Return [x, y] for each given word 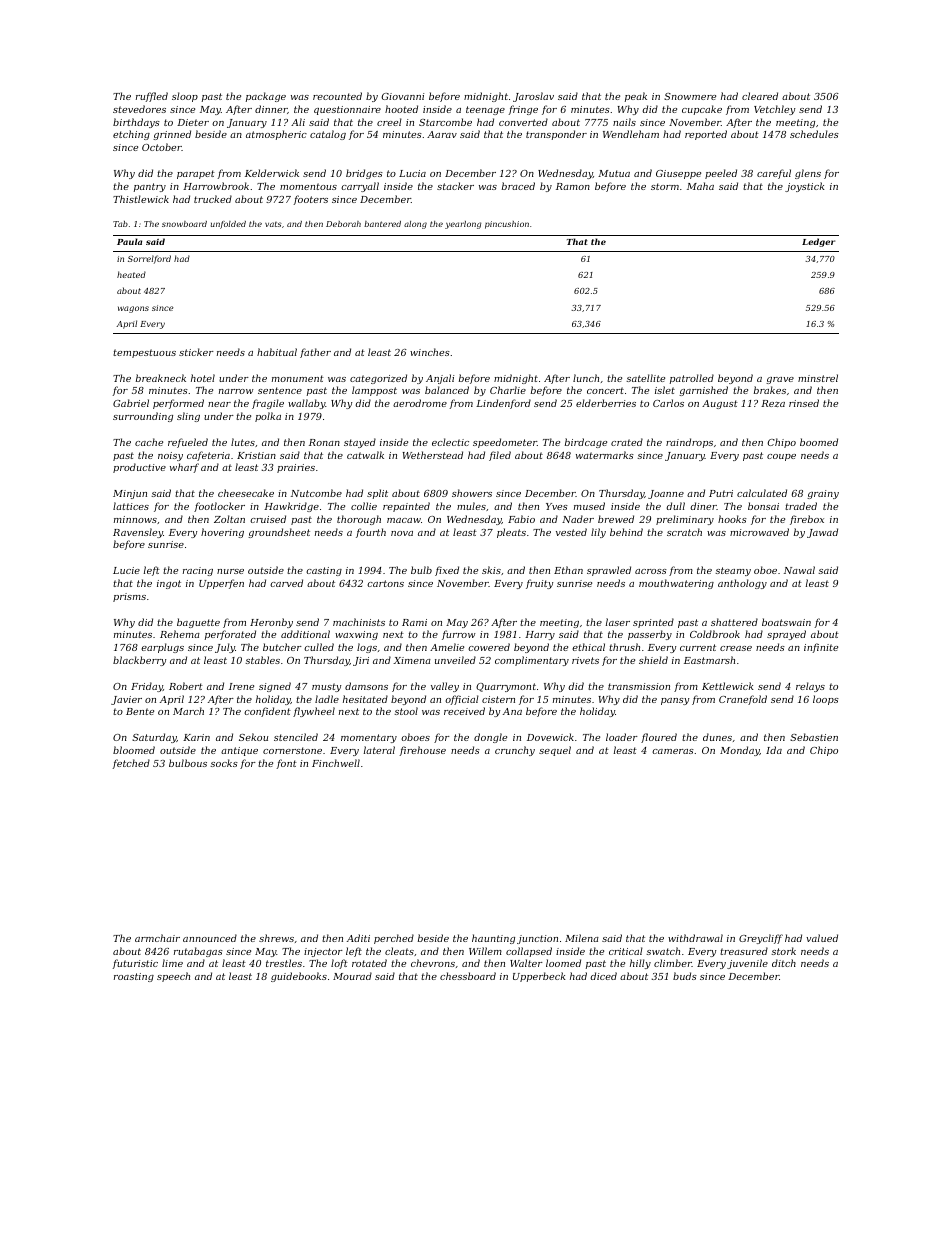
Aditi [358, 938]
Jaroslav [533, 97]
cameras [673, 751]
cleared [760, 96]
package [266, 97]
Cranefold [743, 700]
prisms [129, 597]
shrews [276, 938]
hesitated [365, 699]
